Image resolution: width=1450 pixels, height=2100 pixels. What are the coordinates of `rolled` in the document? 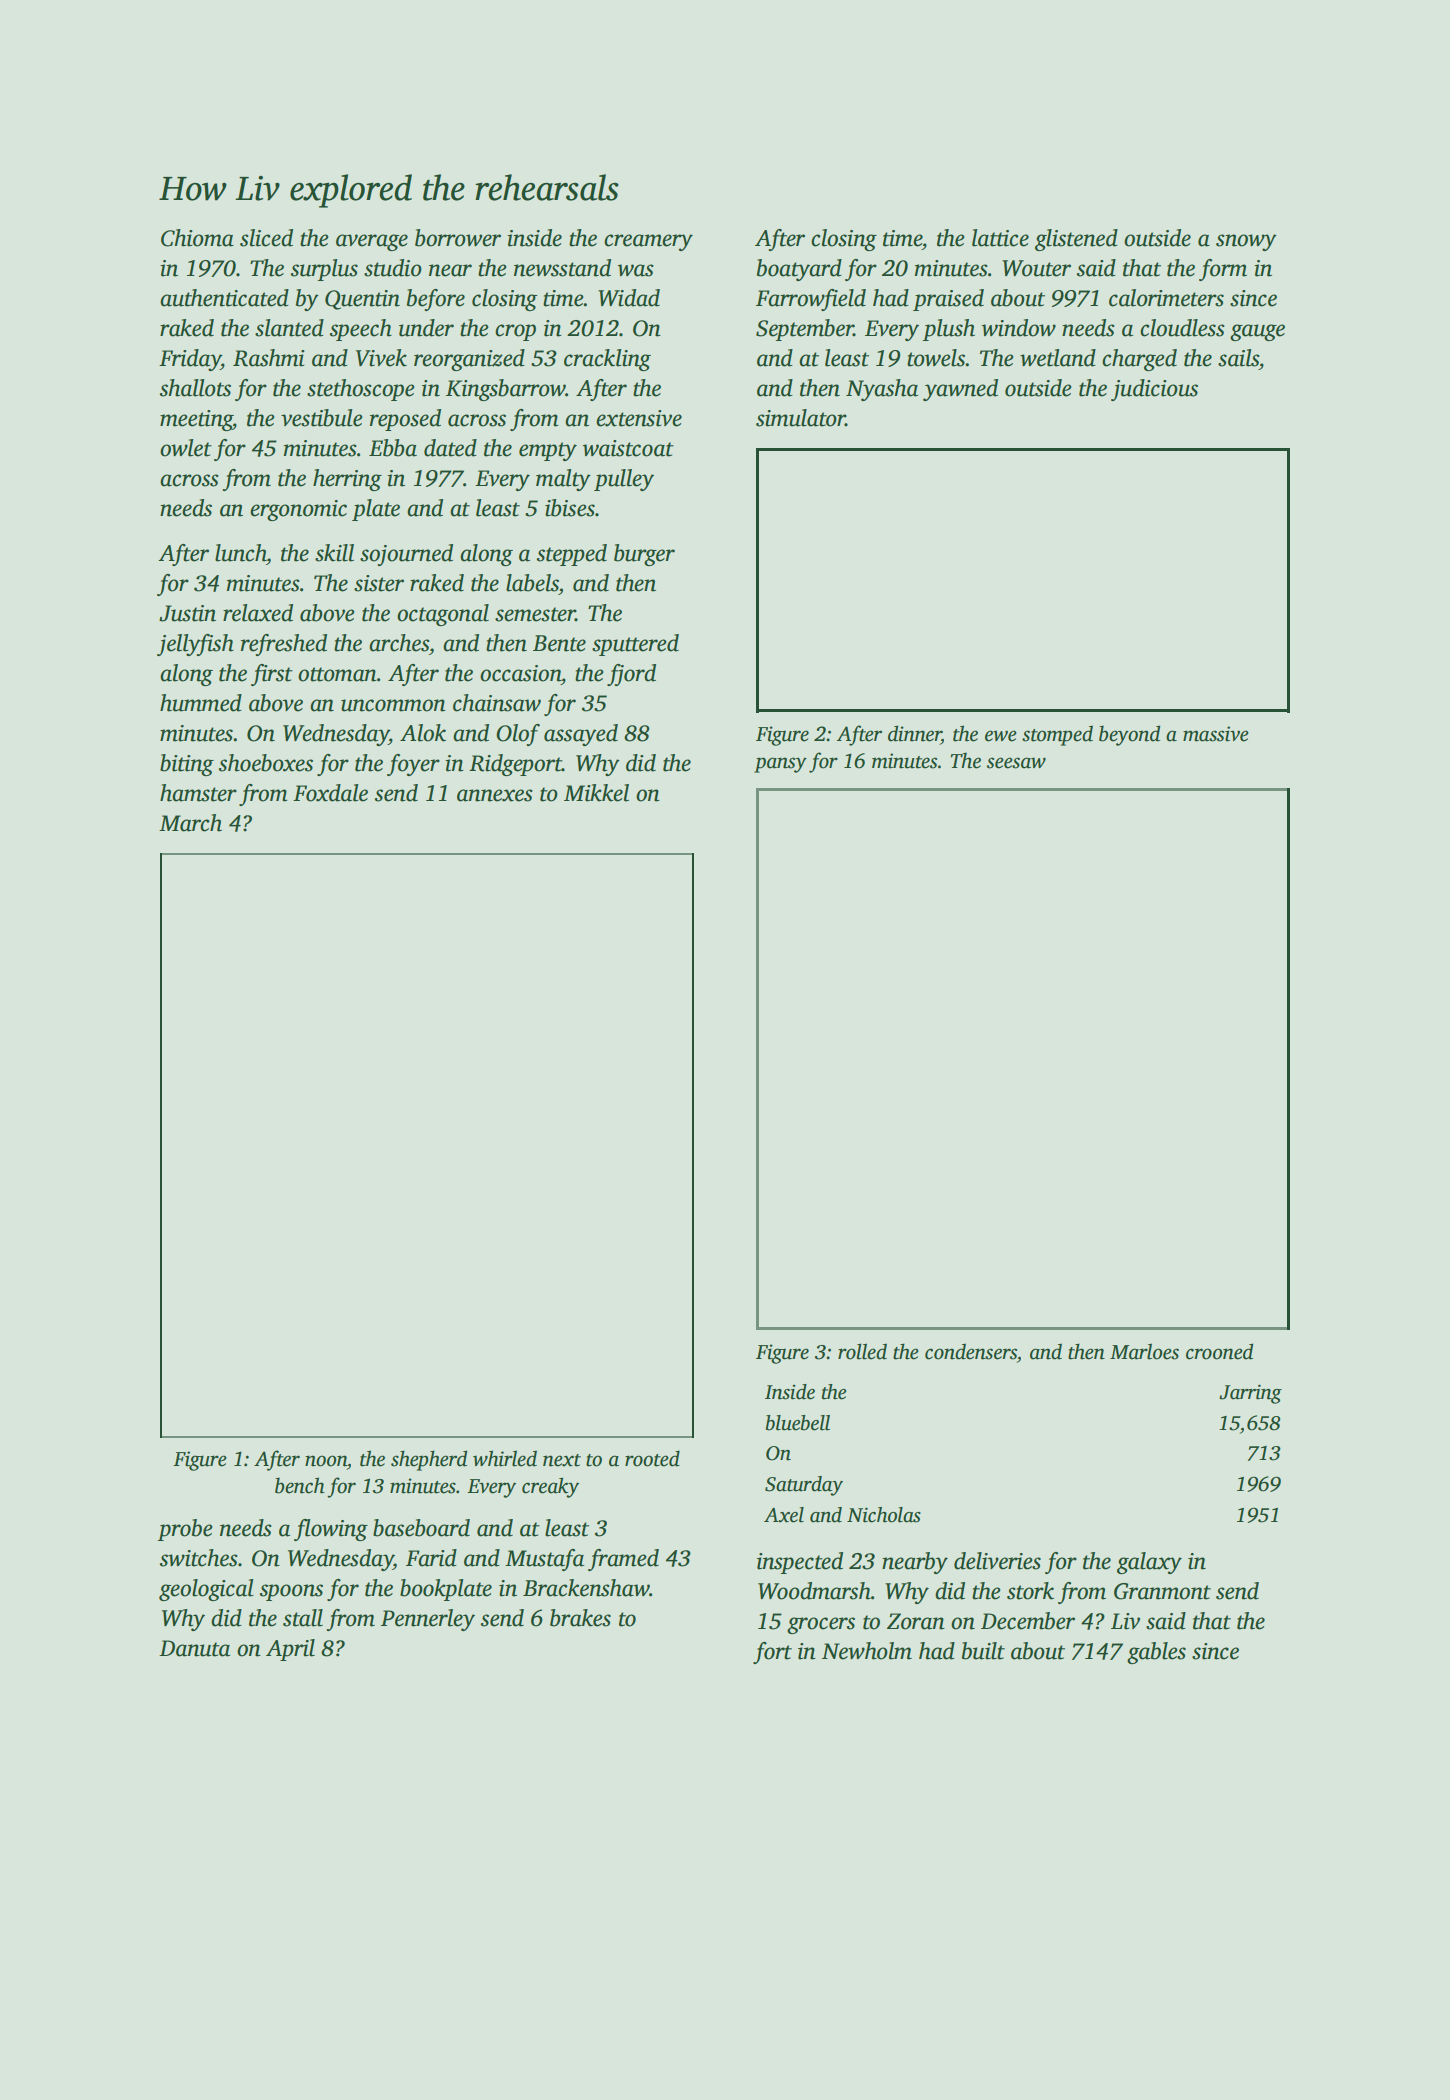 It's located at (862, 1351).
